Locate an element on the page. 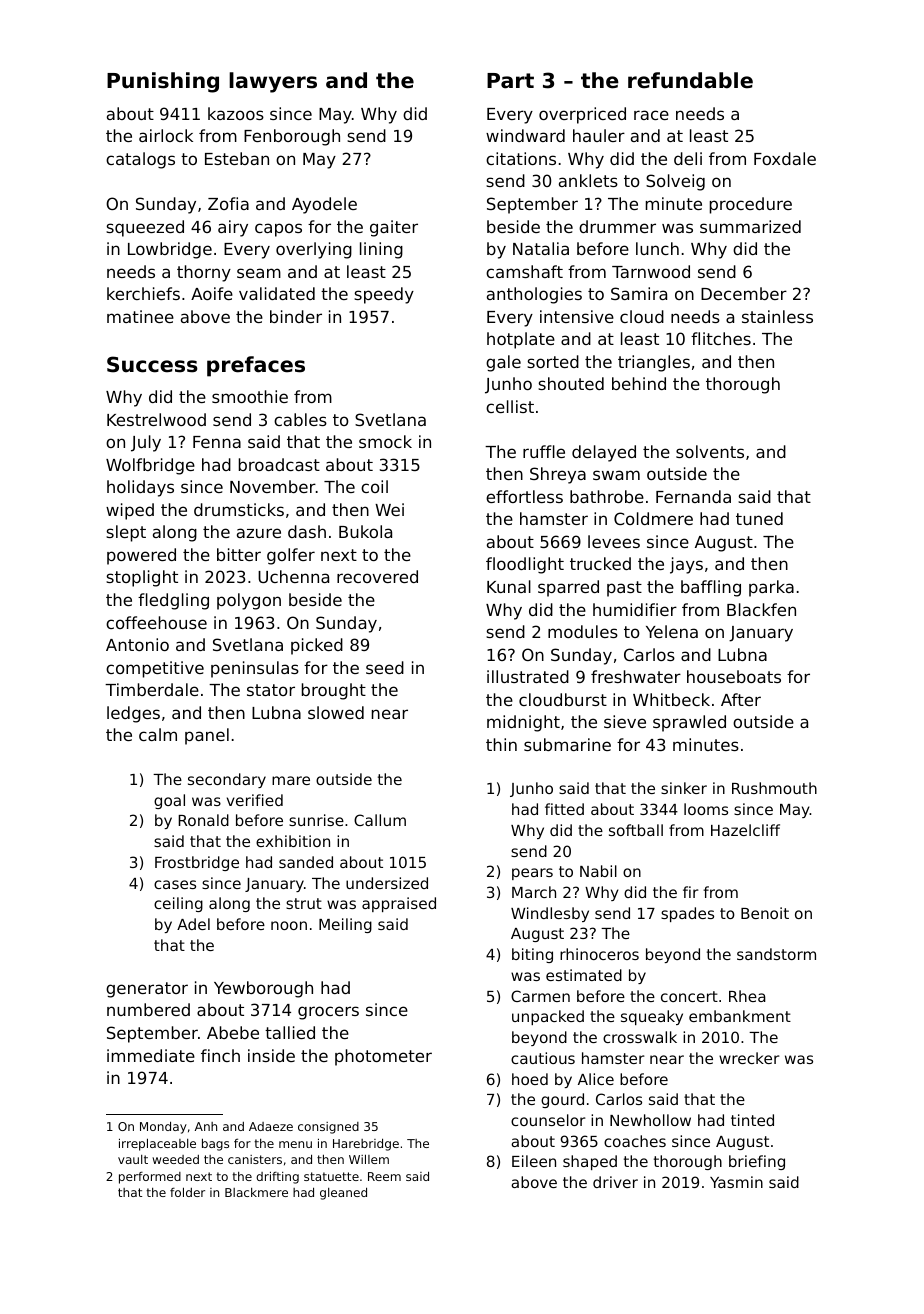  hotplate is located at coordinates (521, 340).
